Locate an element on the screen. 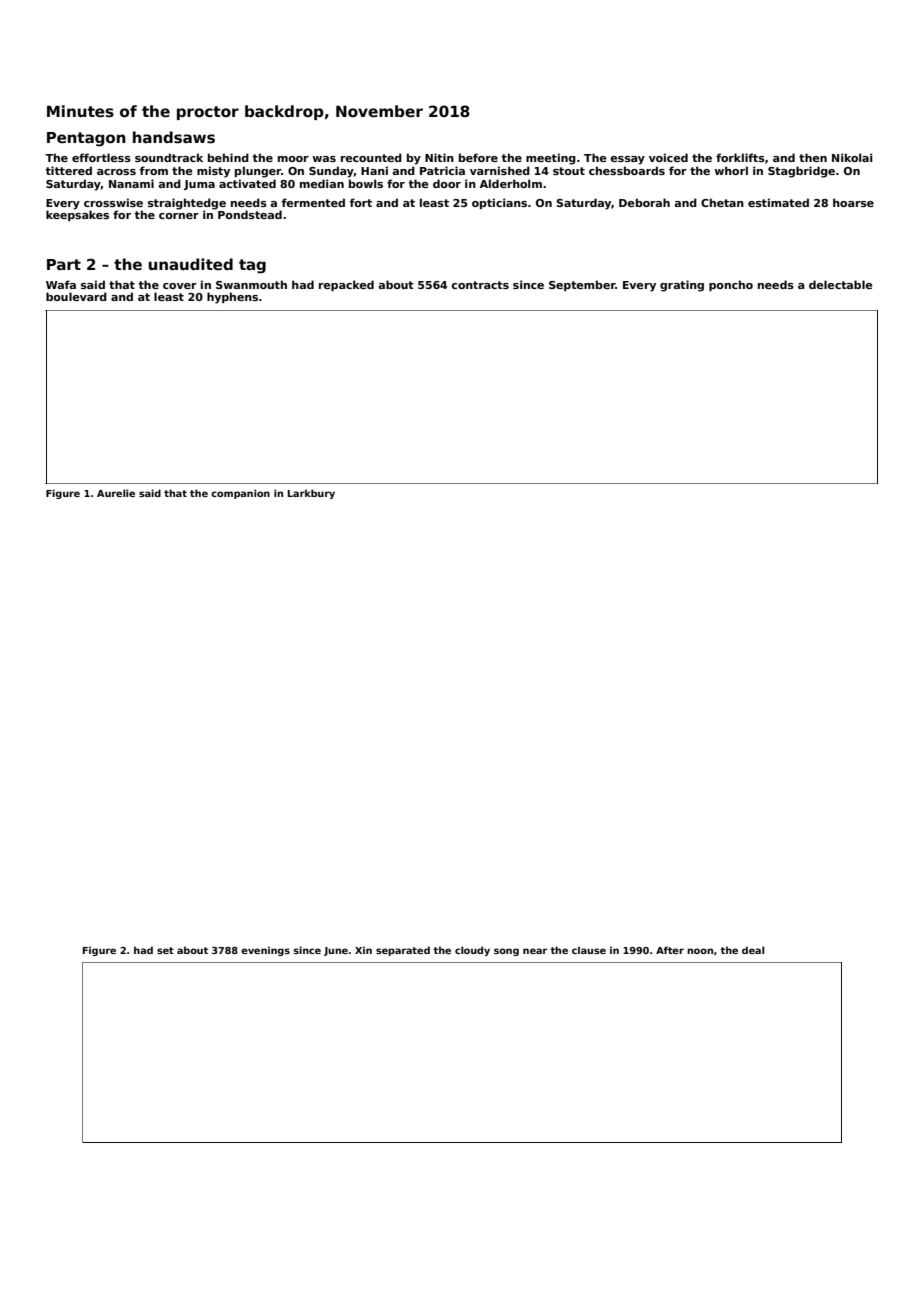 The width and height of the screenshot is (924, 1308). opticians is located at coordinates (499, 203).
